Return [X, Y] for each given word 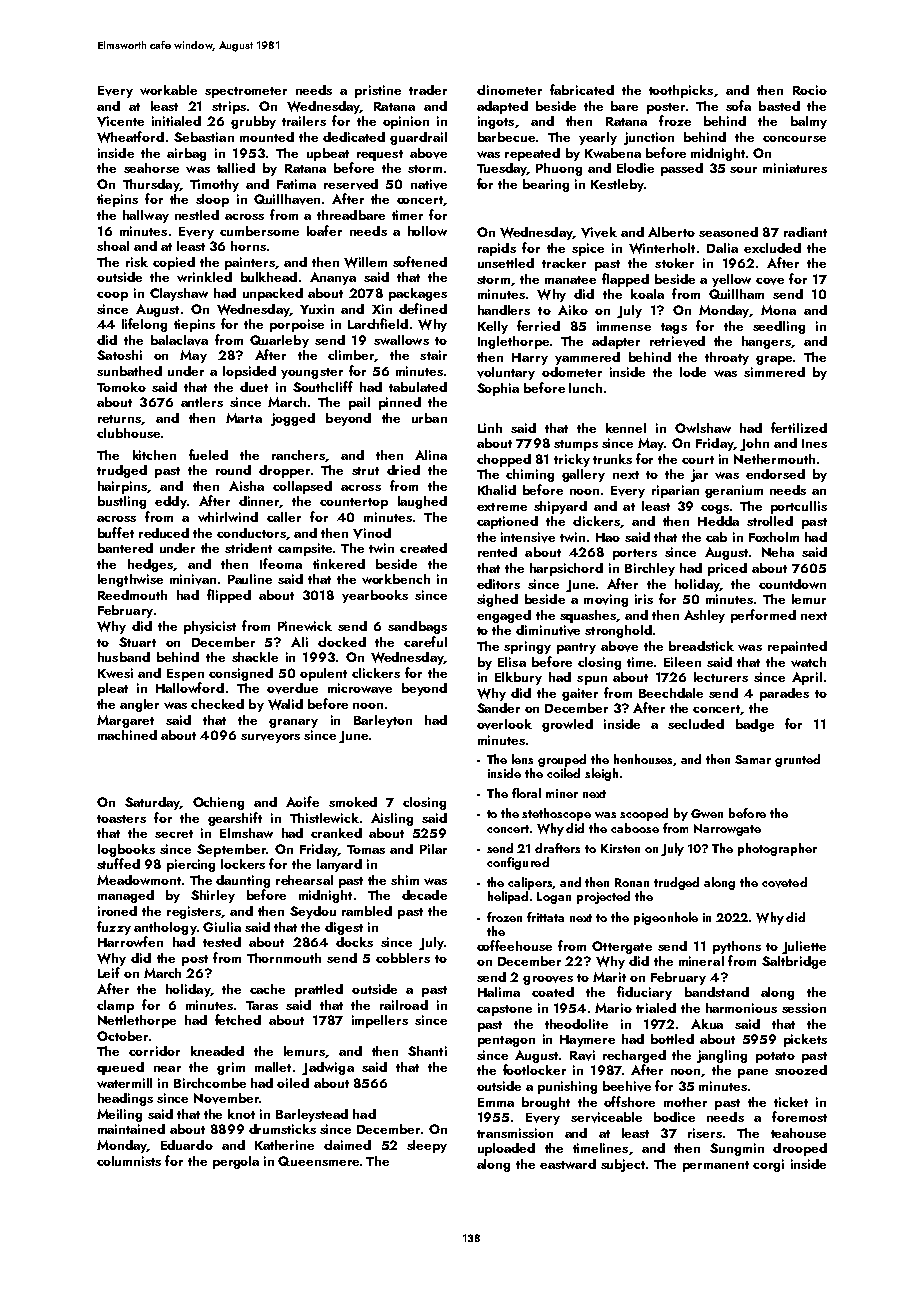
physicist [210, 627]
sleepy [427, 1146]
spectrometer [246, 92]
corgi [768, 1165]
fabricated [582, 89]
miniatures [795, 168]
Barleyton [383, 721]
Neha [778, 552]
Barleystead [312, 1115]
